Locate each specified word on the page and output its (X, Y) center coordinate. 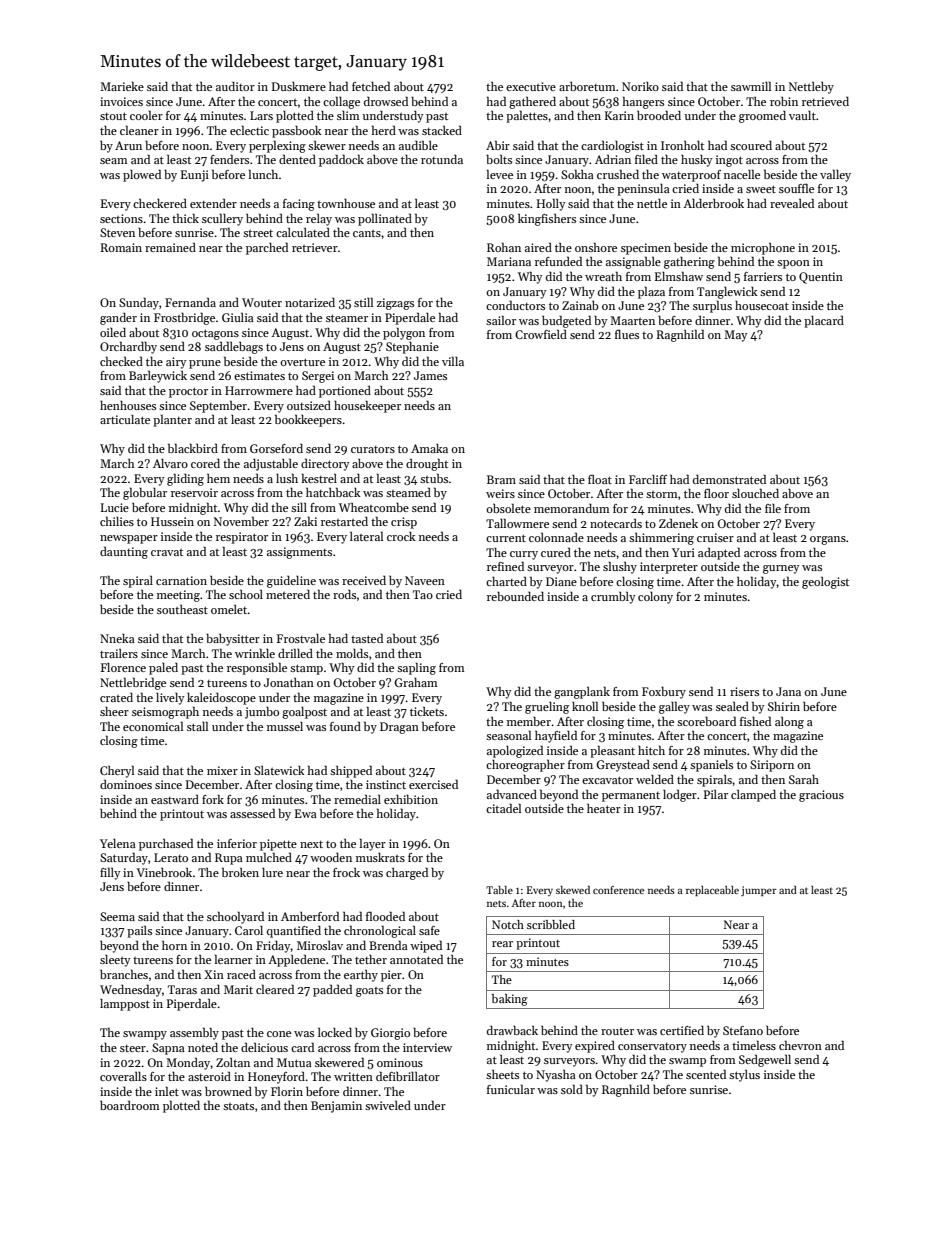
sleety (115, 961)
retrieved (825, 101)
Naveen (425, 580)
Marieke (122, 86)
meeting (178, 596)
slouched (755, 493)
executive (531, 86)
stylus (744, 1075)
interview (427, 1047)
